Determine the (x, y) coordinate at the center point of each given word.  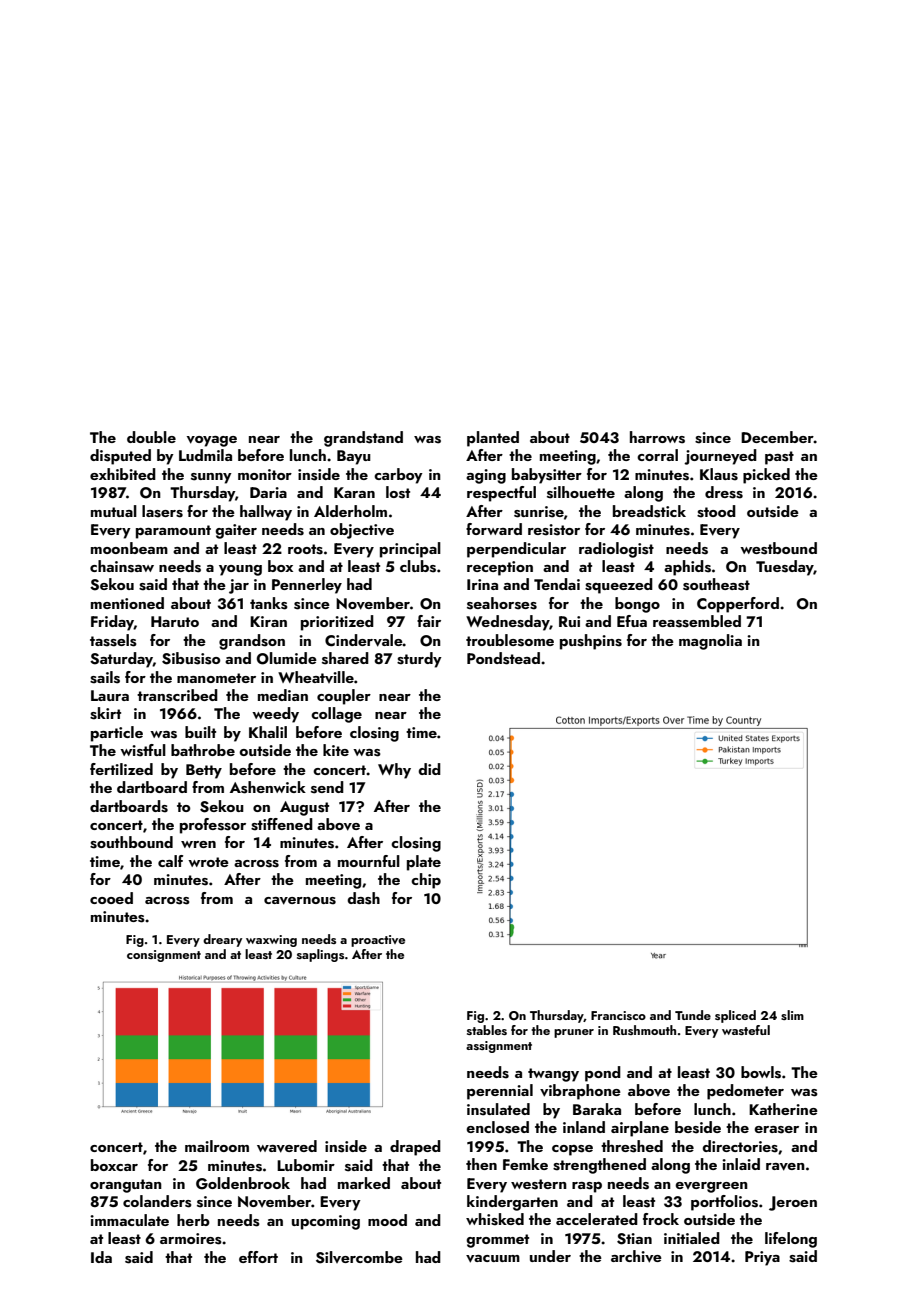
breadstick (649, 511)
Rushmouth (644, 1030)
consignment (164, 956)
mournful (369, 861)
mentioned (127, 603)
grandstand (363, 439)
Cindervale (364, 640)
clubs (418, 566)
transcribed (177, 695)
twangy (553, 1075)
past (779, 458)
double (151, 437)
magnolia (710, 642)
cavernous (300, 901)
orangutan (126, 1186)
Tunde (693, 1015)
